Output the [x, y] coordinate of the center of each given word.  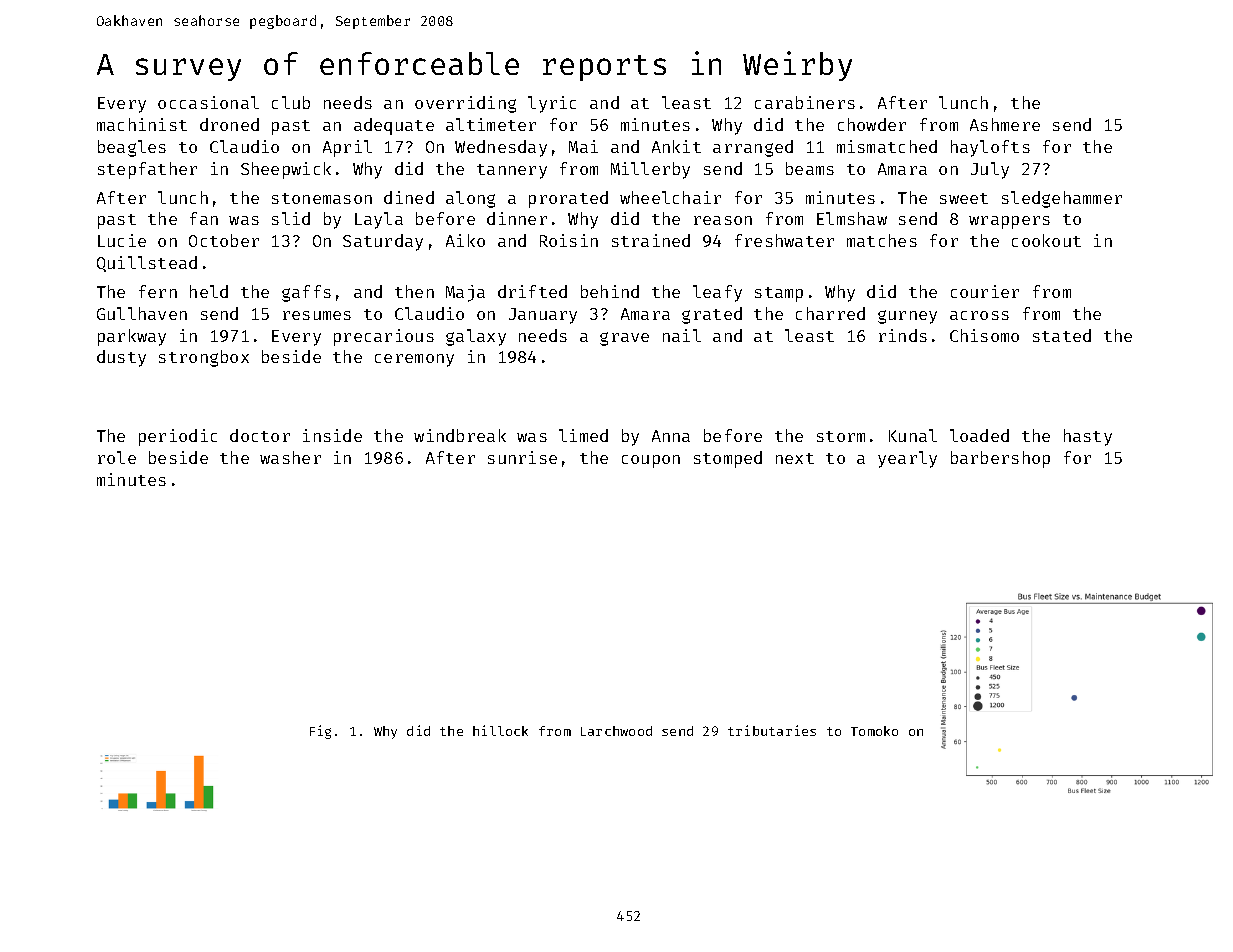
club [291, 102]
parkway [132, 337]
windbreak [460, 435]
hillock [500, 730]
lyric [552, 104]
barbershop [1000, 459]
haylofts [990, 148]
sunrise [522, 457]
